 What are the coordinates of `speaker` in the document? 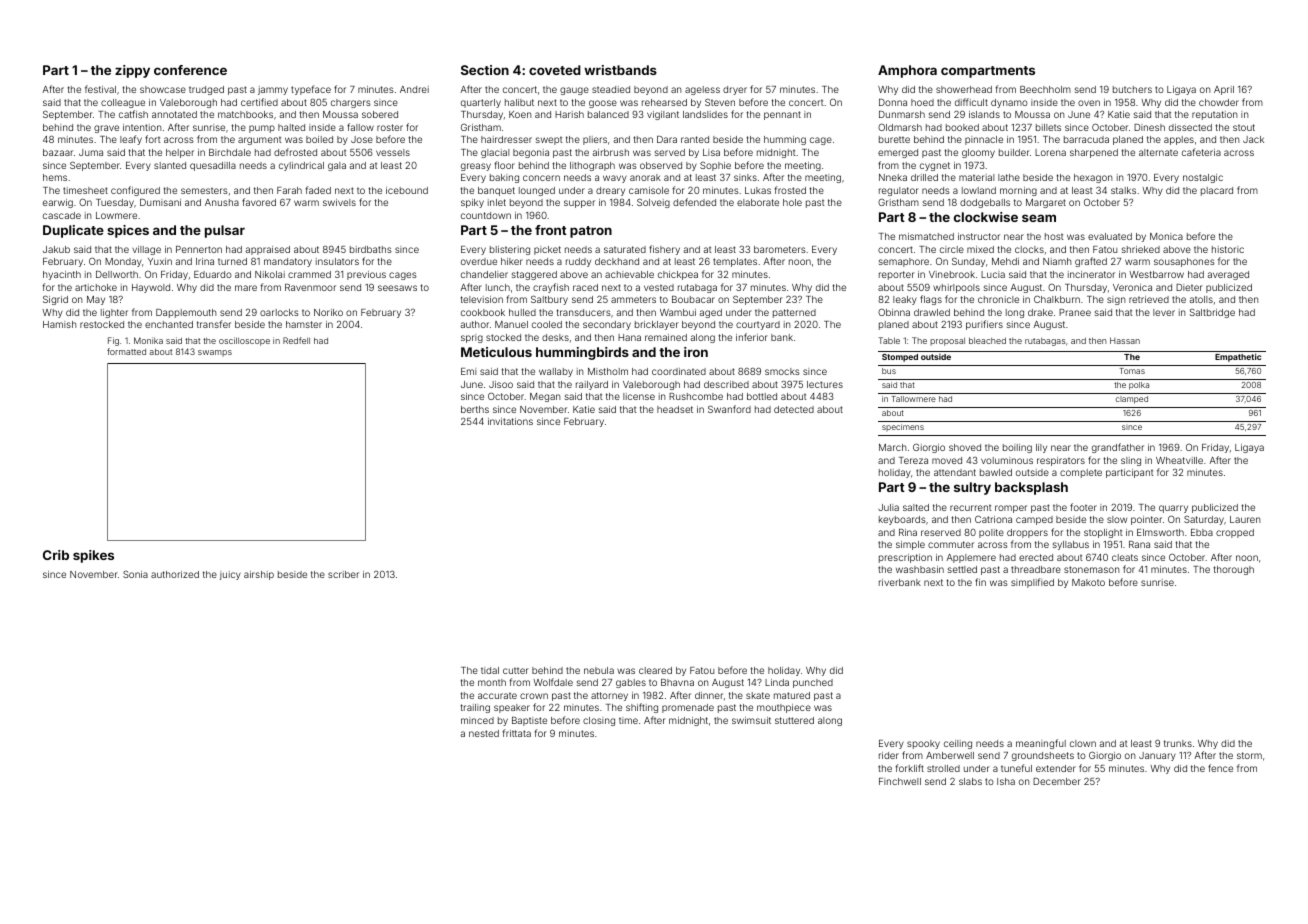 It's located at (512, 708).
